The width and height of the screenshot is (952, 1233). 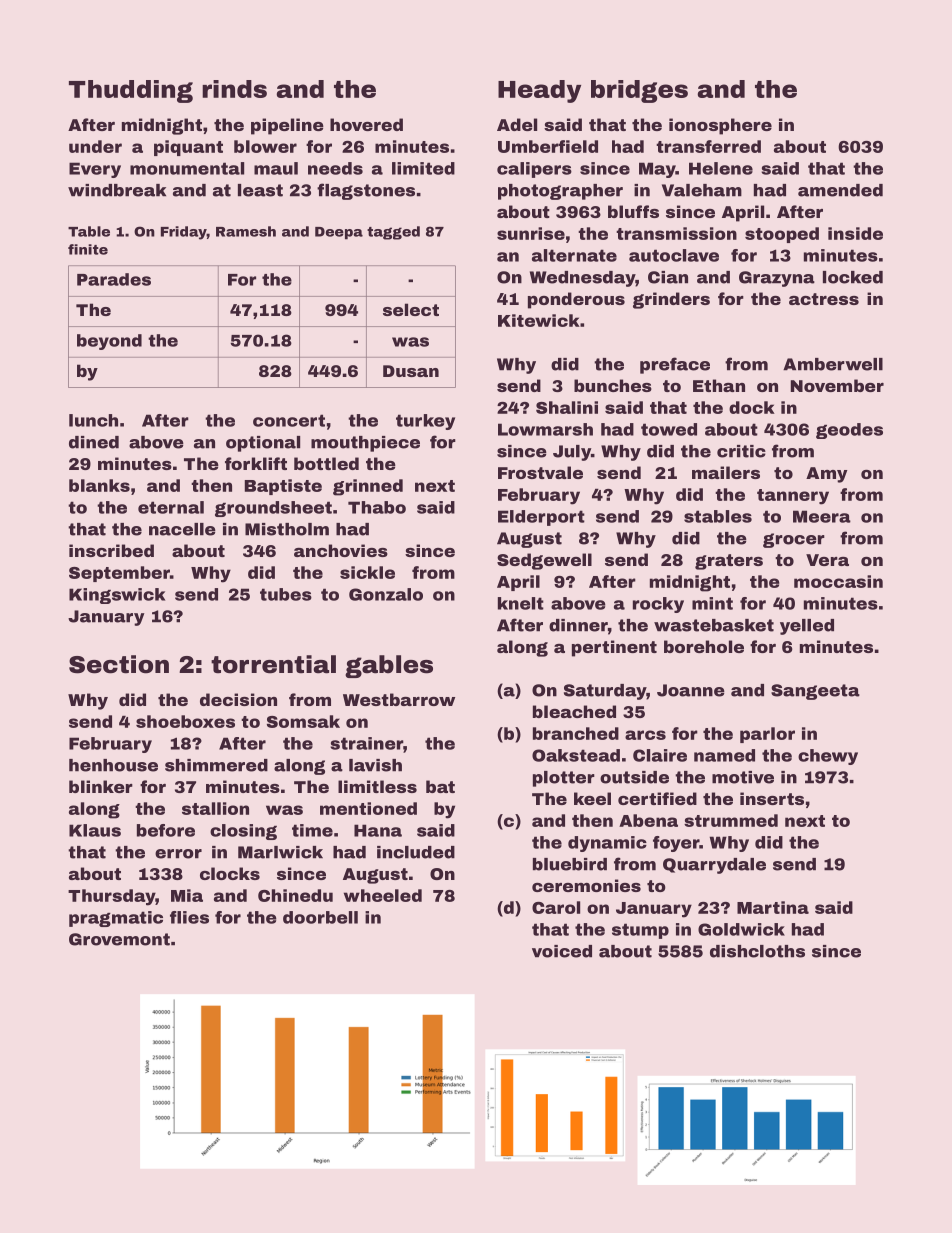 I want to click on stooped, so click(x=782, y=235).
